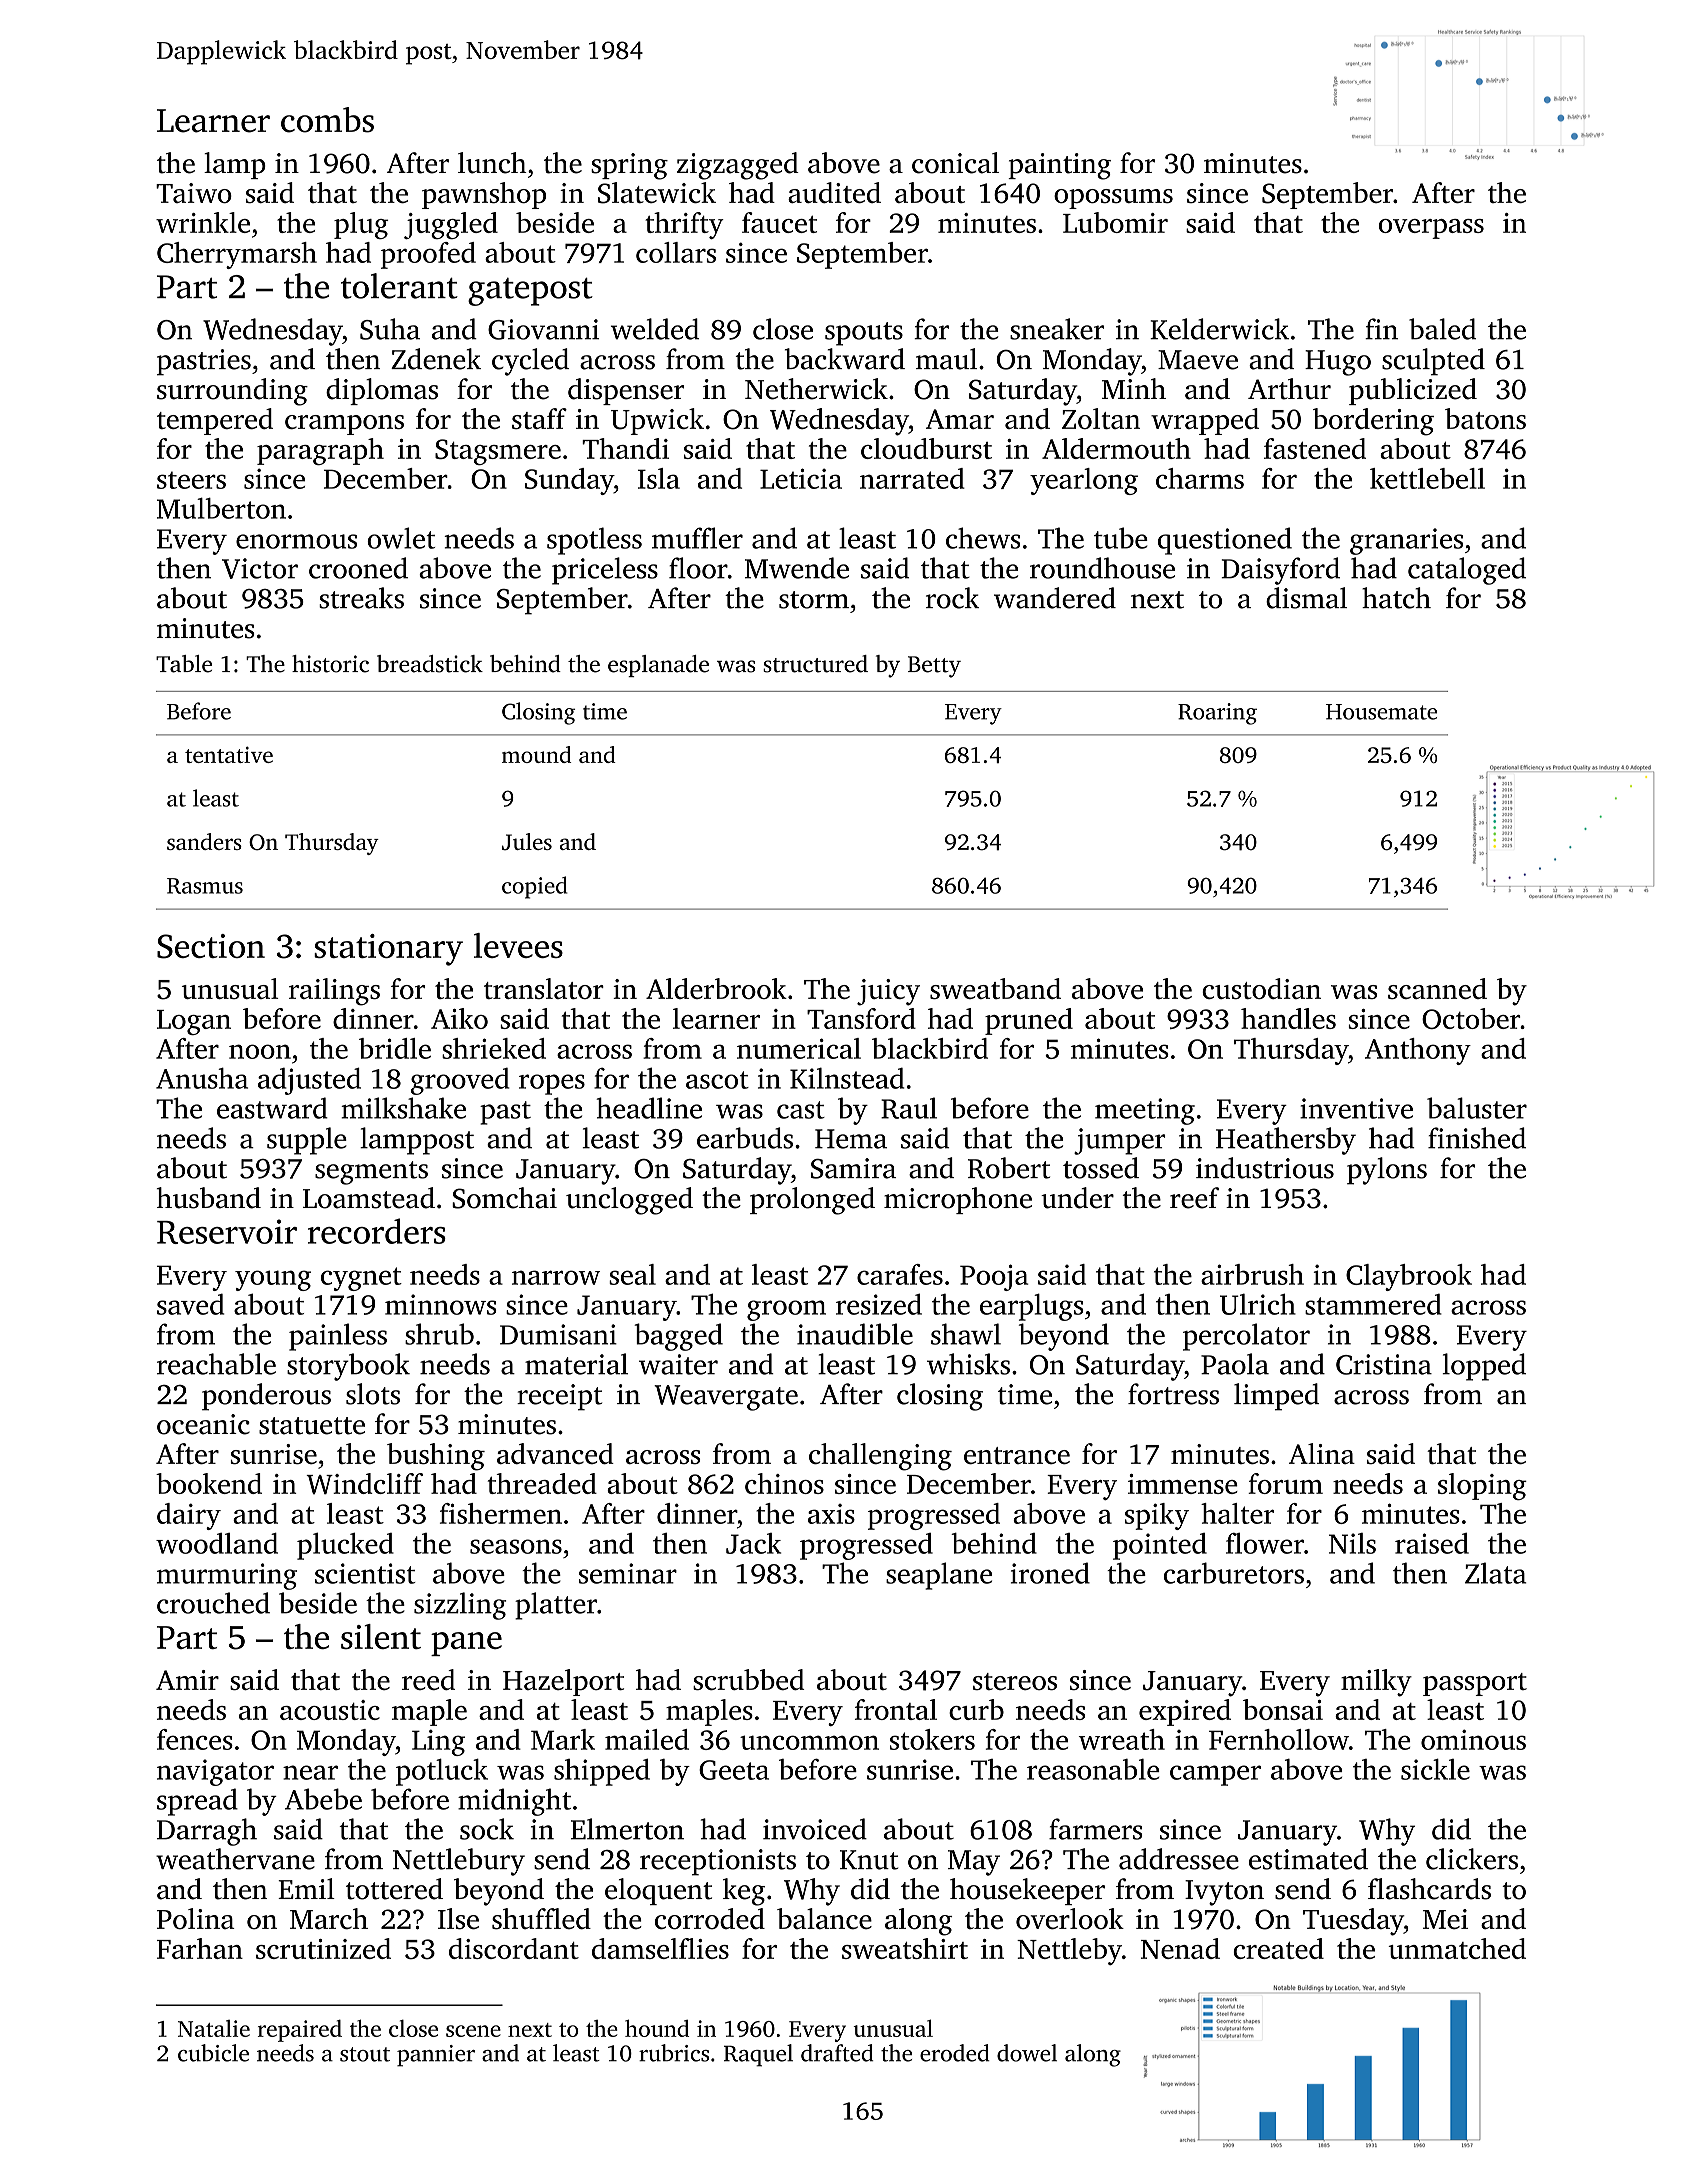  What do you see at coordinates (812, 1201) in the page?
I see `prolonged` at bounding box center [812, 1201].
